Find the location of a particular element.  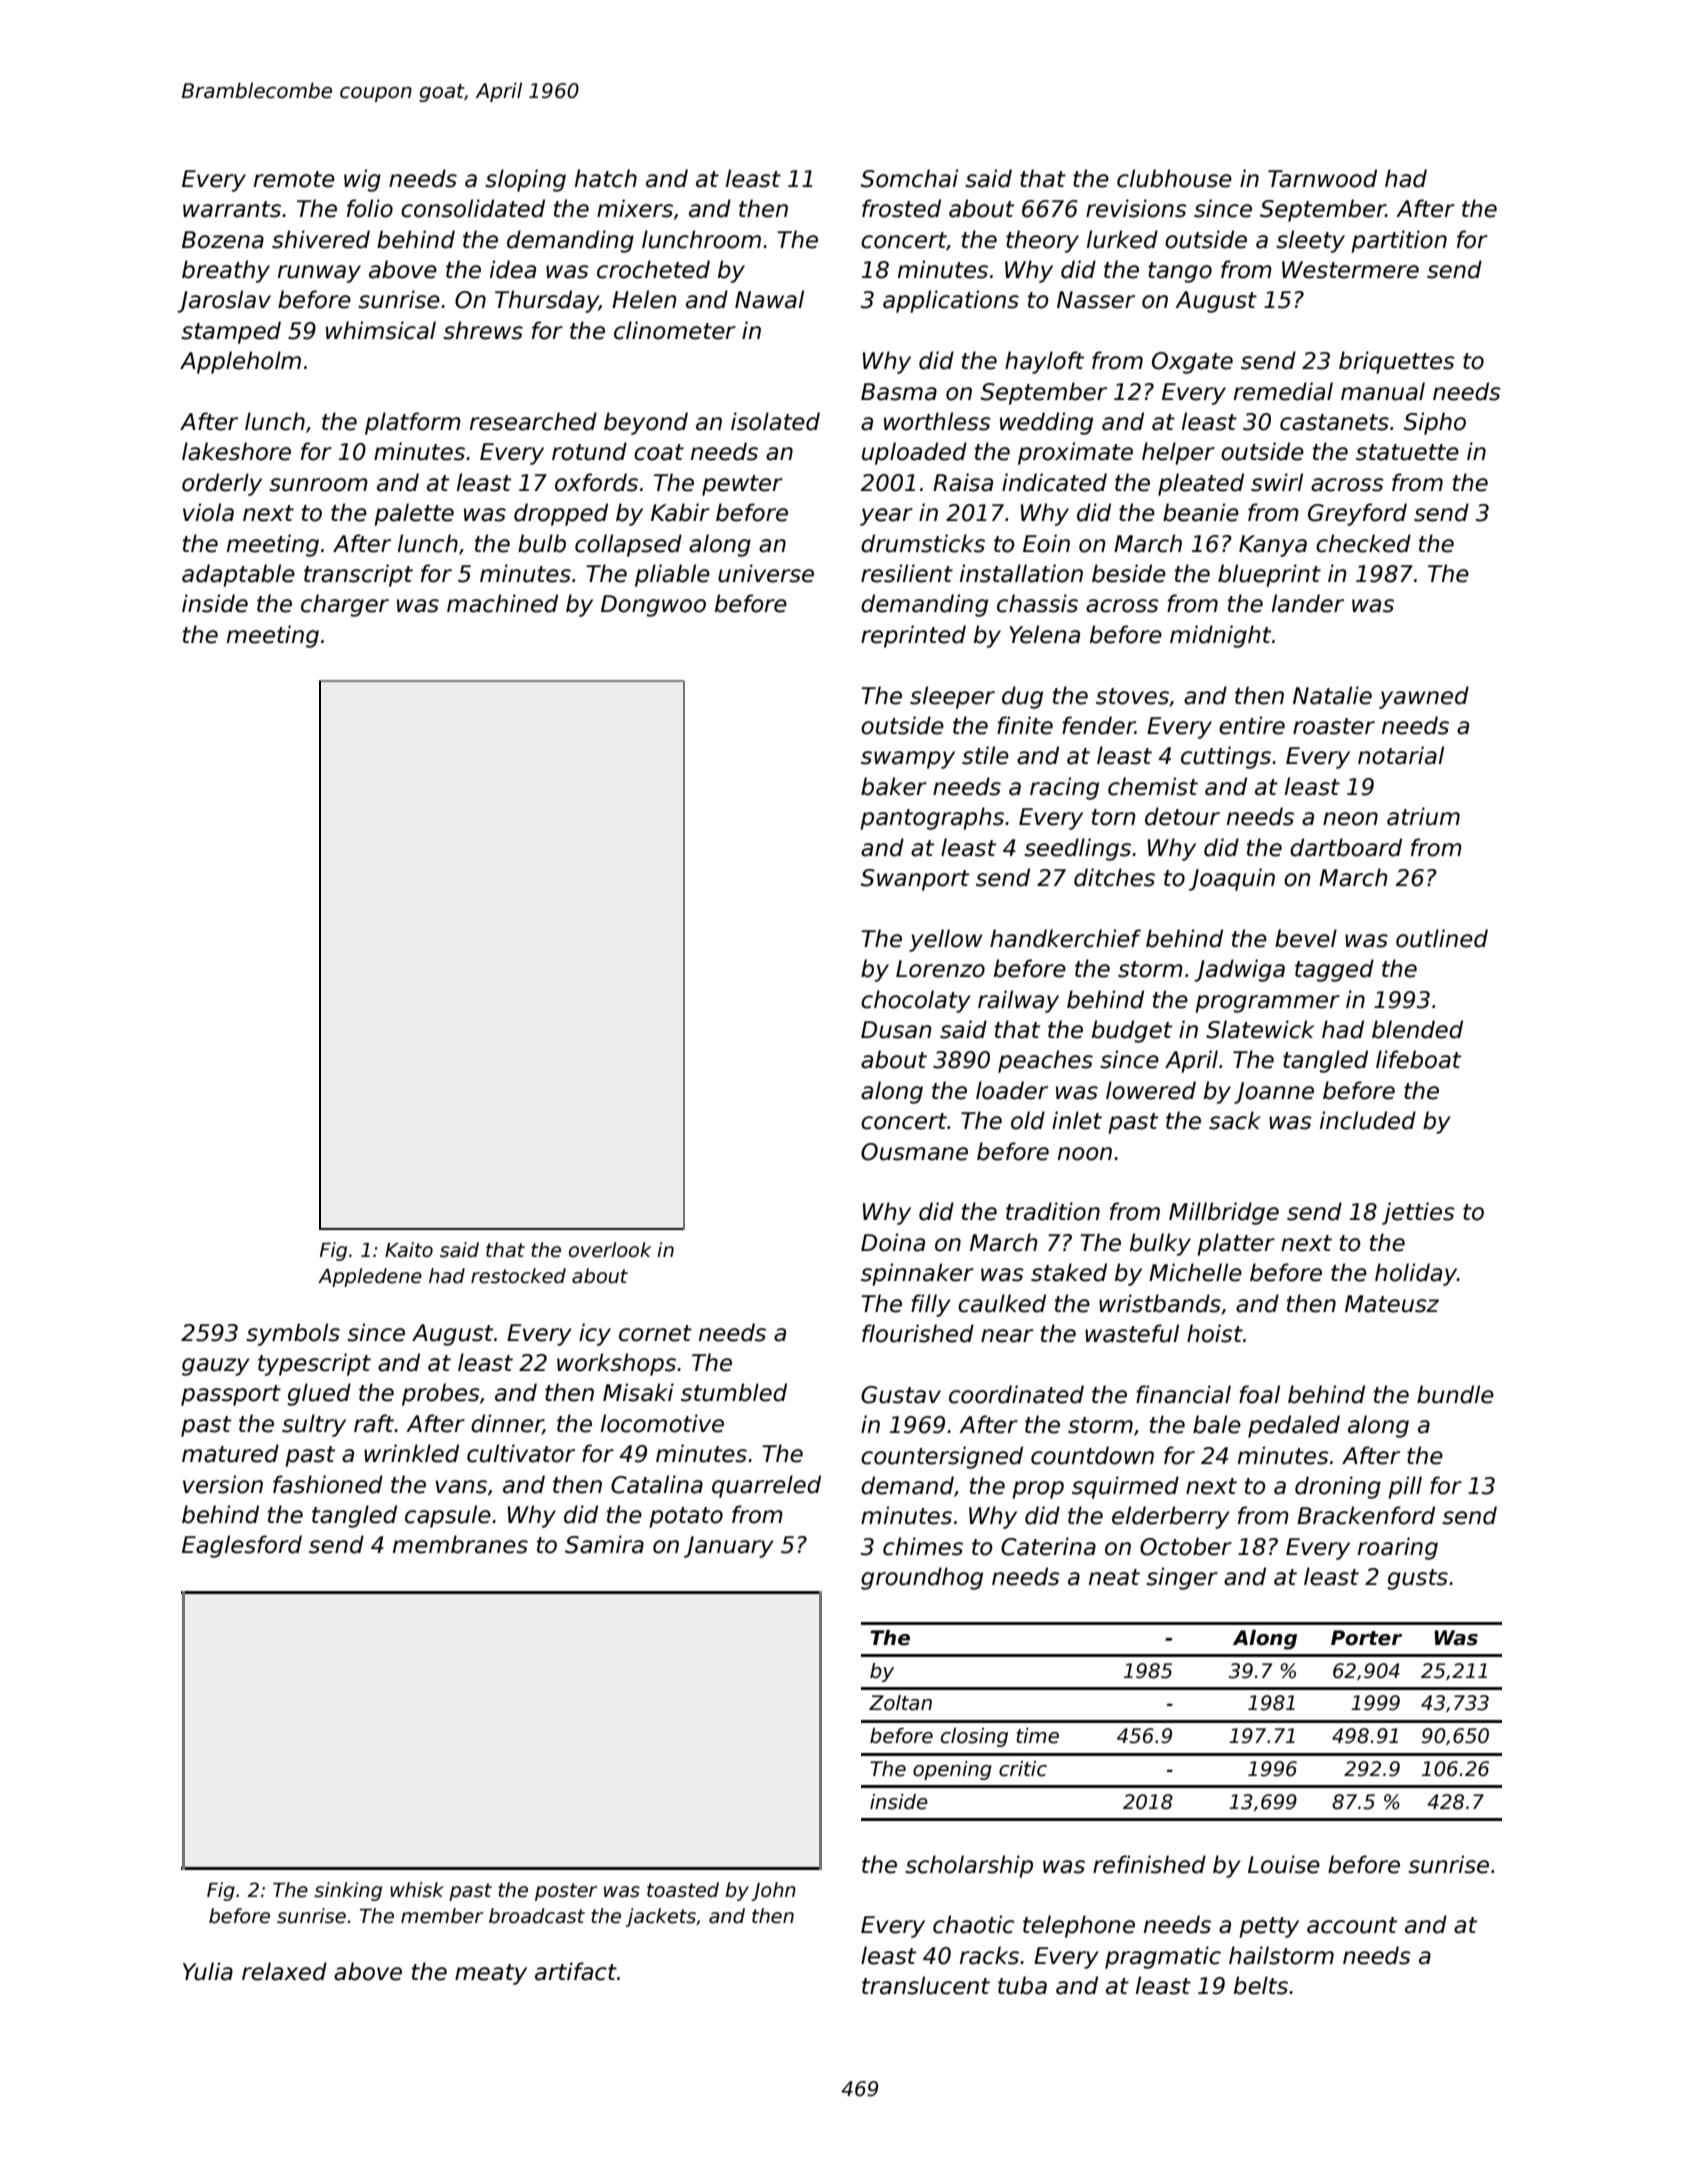

charger is located at coordinates (345, 605).
